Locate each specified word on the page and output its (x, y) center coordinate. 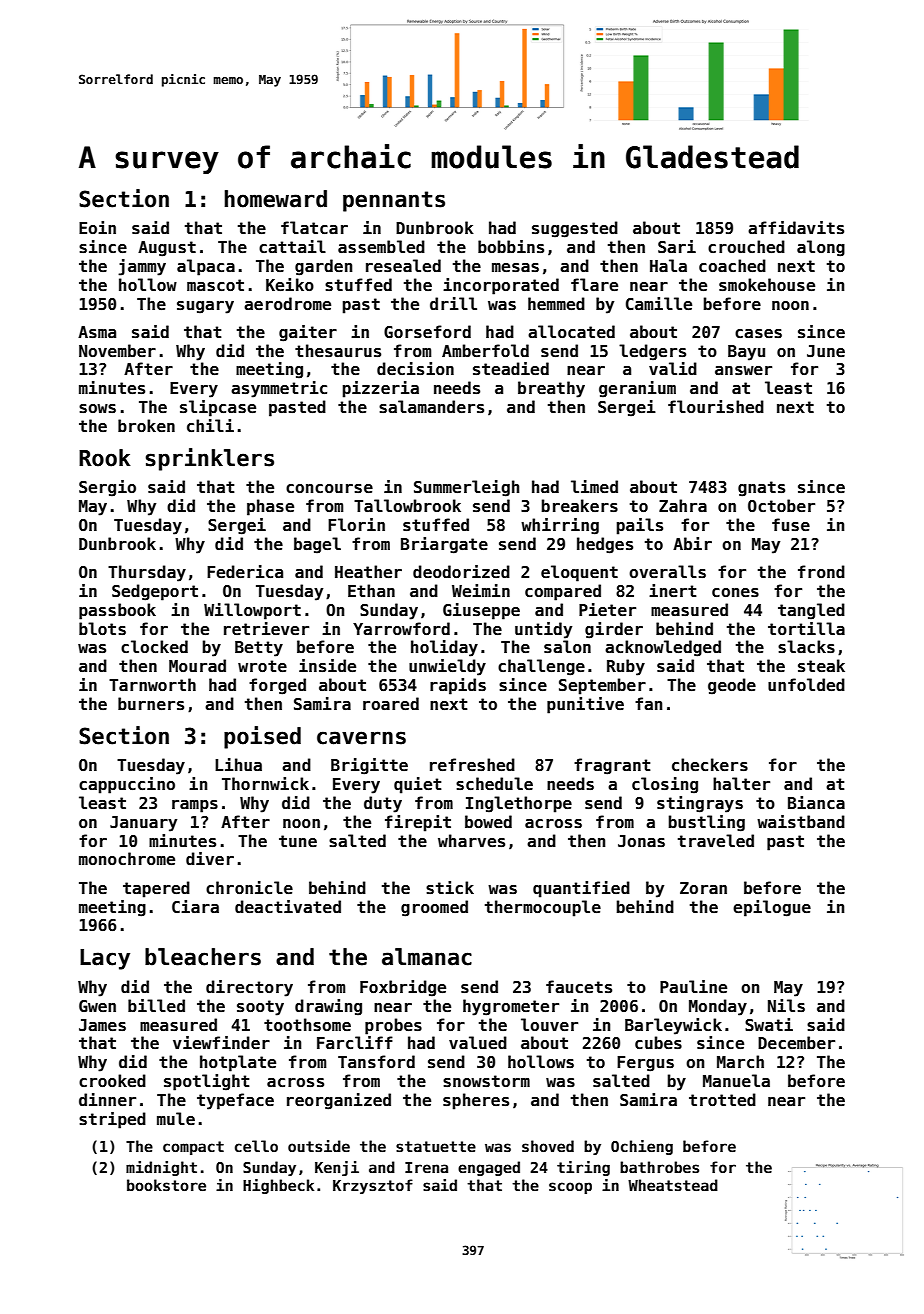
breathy (551, 389)
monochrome (127, 859)
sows (97, 409)
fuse (791, 525)
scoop (570, 1188)
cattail (292, 246)
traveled (716, 841)
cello (256, 1146)
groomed (434, 908)
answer (743, 371)
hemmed (556, 304)
